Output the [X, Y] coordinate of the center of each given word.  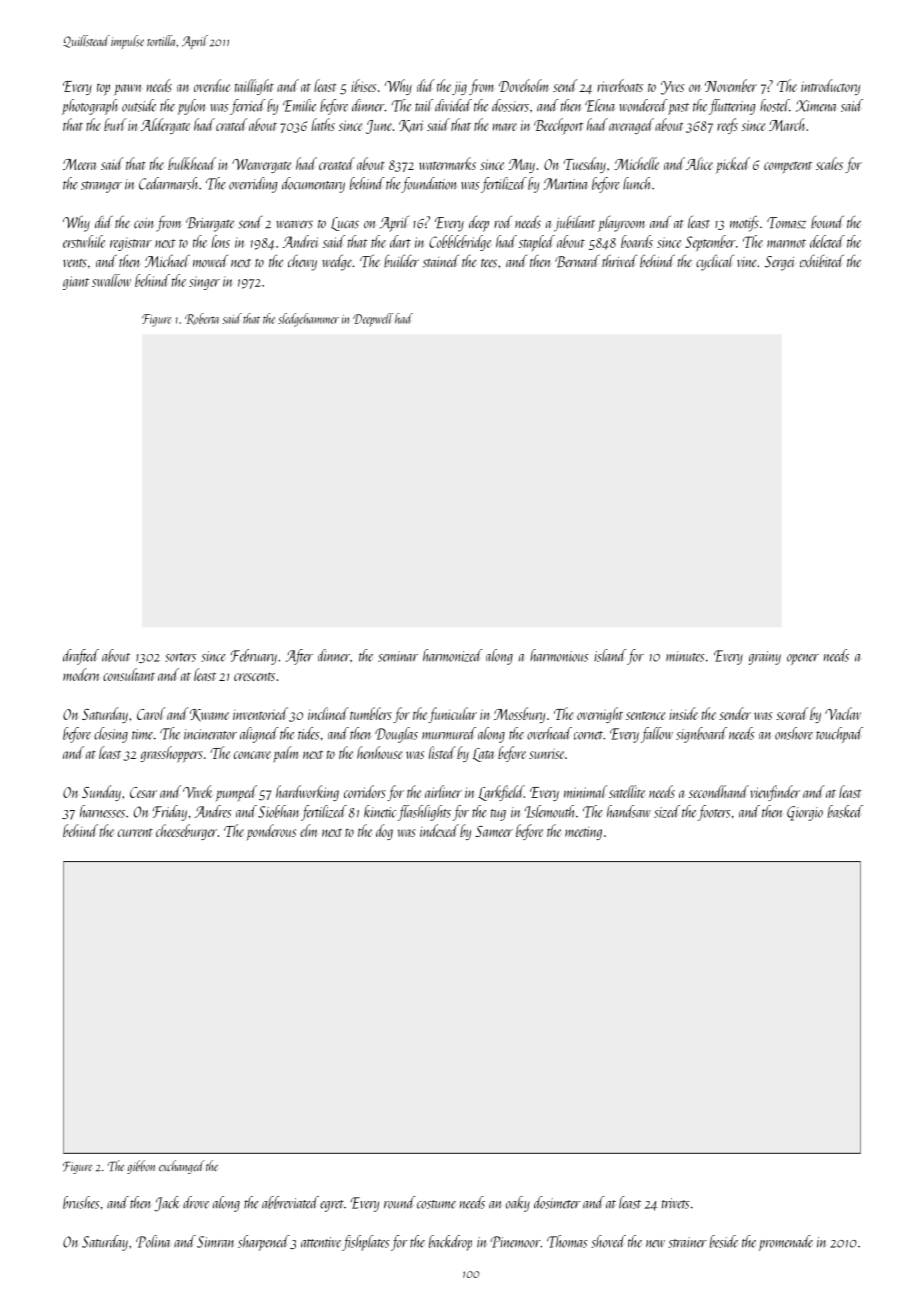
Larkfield [501, 793]
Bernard [577, 261]
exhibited [822, 261]
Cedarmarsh [169, 183]
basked [845, 811]
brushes [81, 1202]
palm [285, 754]
